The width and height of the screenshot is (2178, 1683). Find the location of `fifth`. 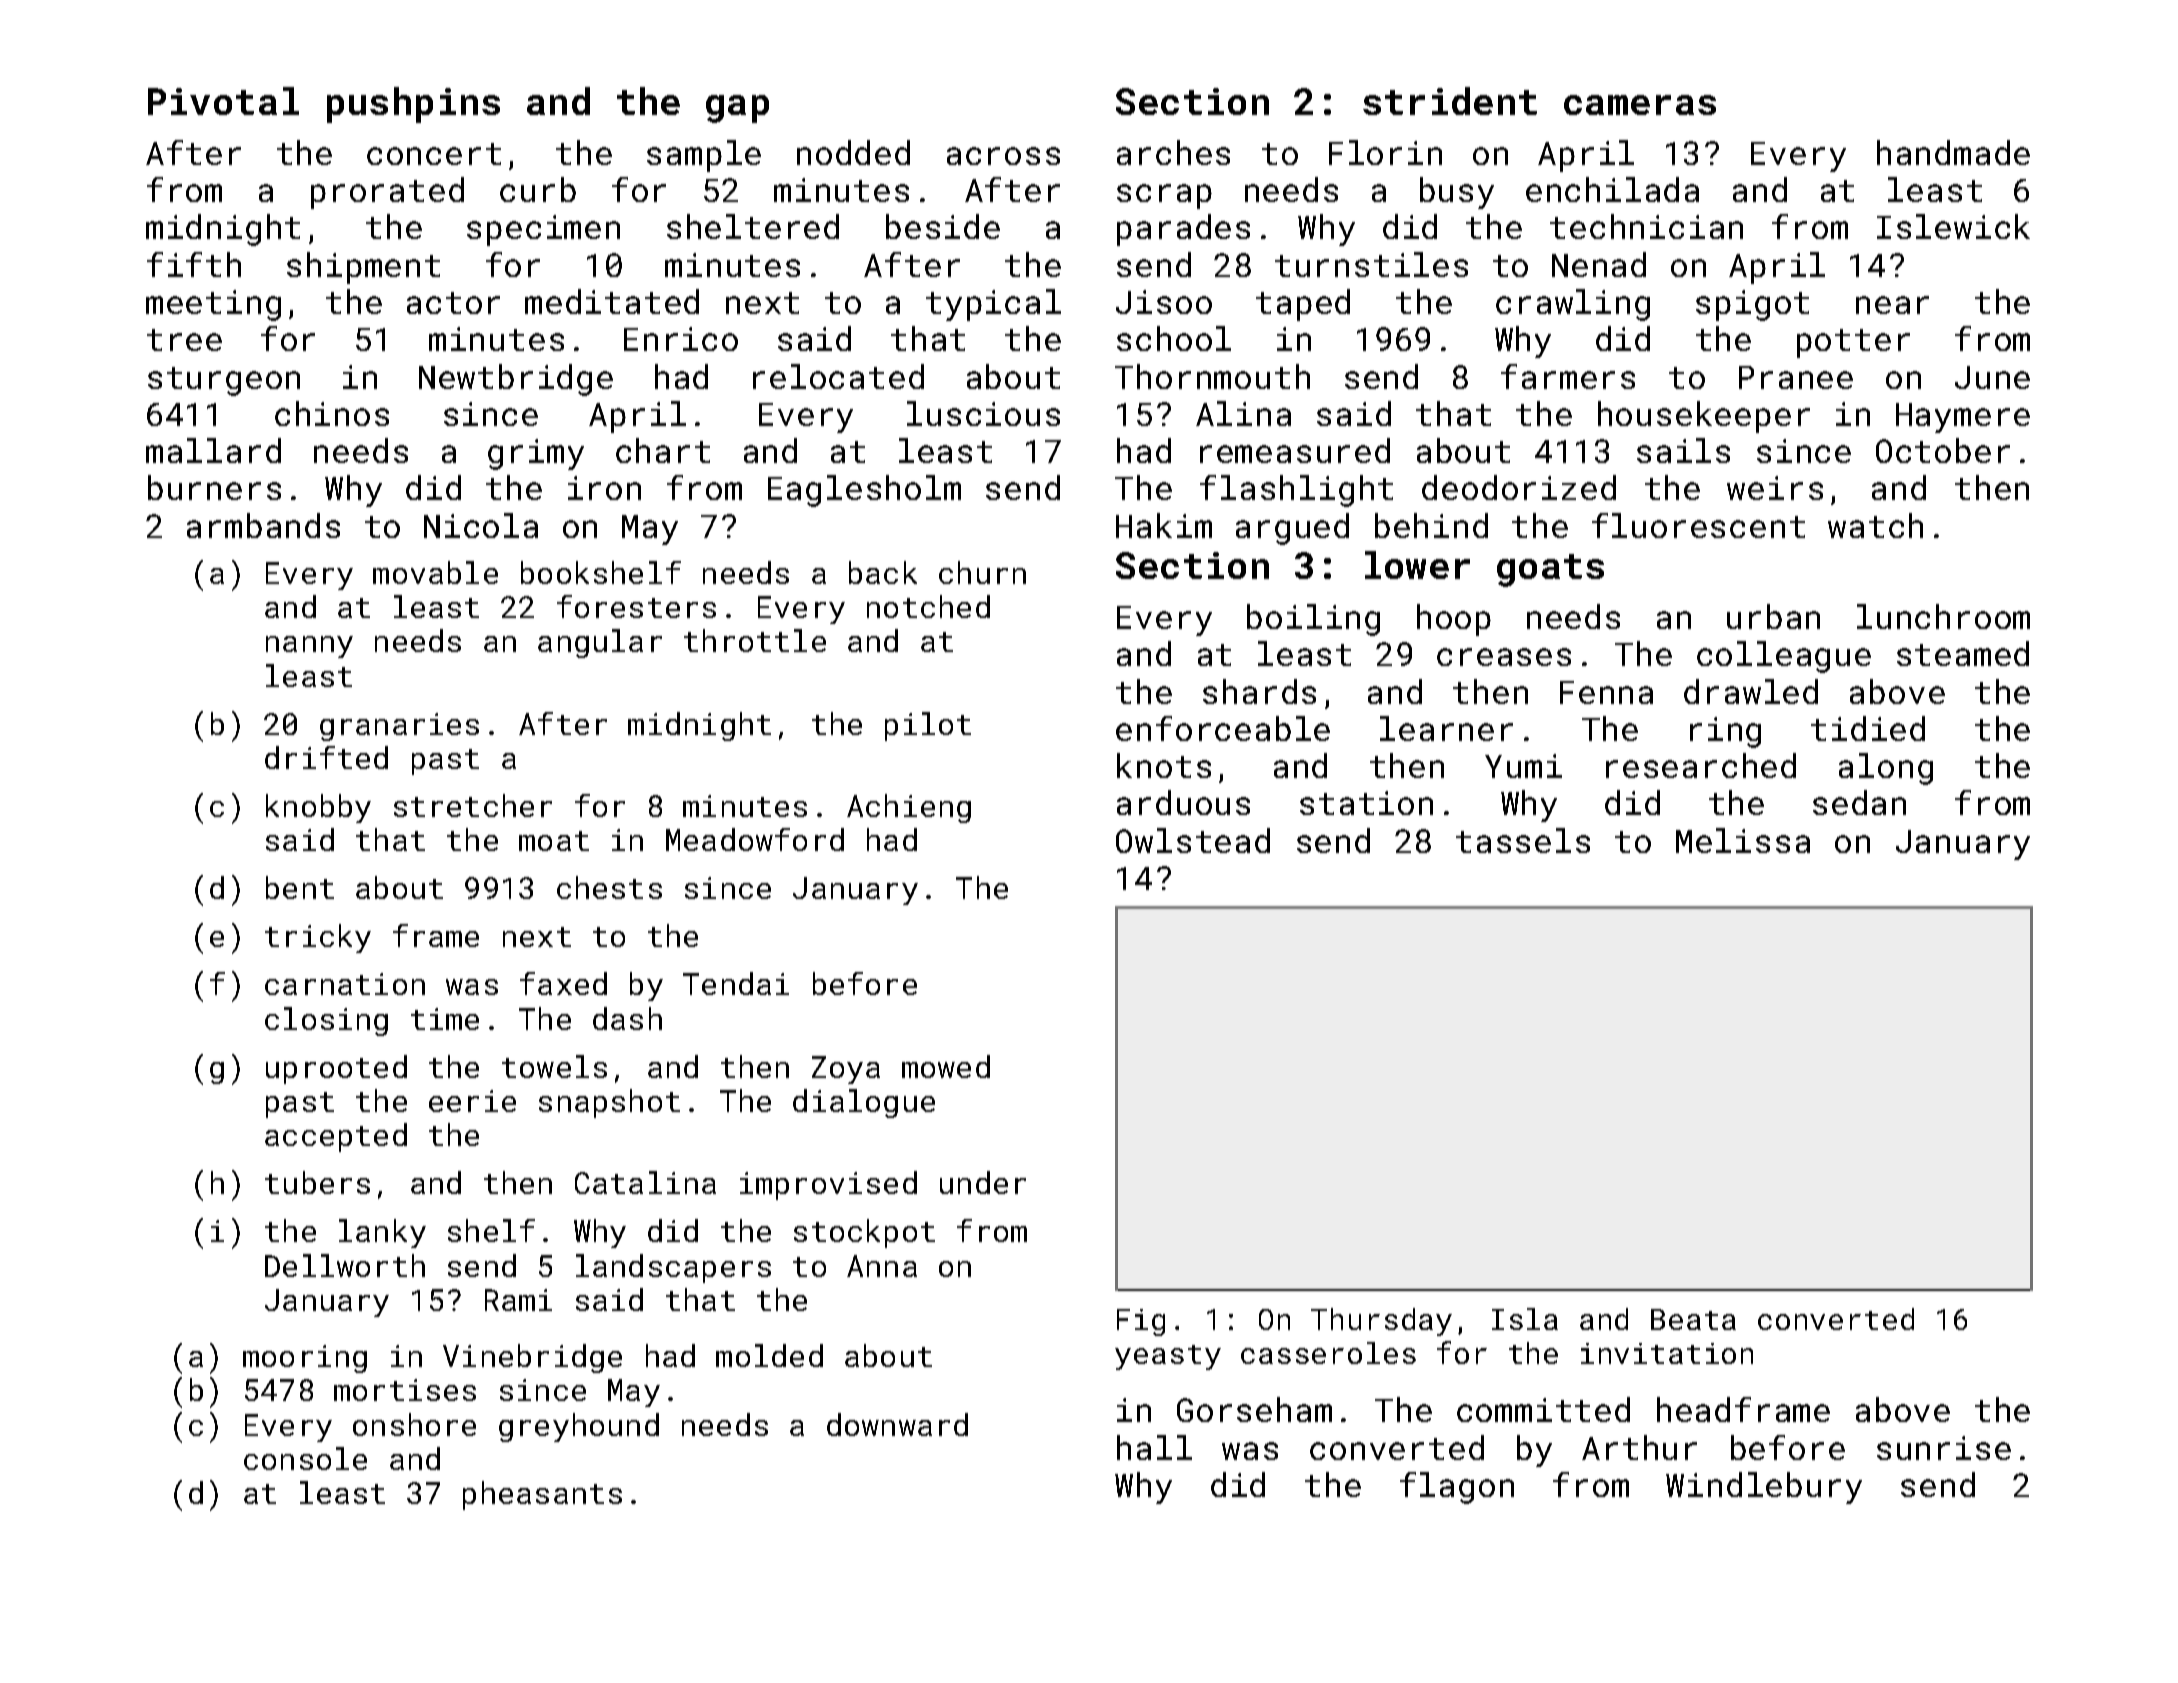

fifth is located at coordinates (194, 264).
